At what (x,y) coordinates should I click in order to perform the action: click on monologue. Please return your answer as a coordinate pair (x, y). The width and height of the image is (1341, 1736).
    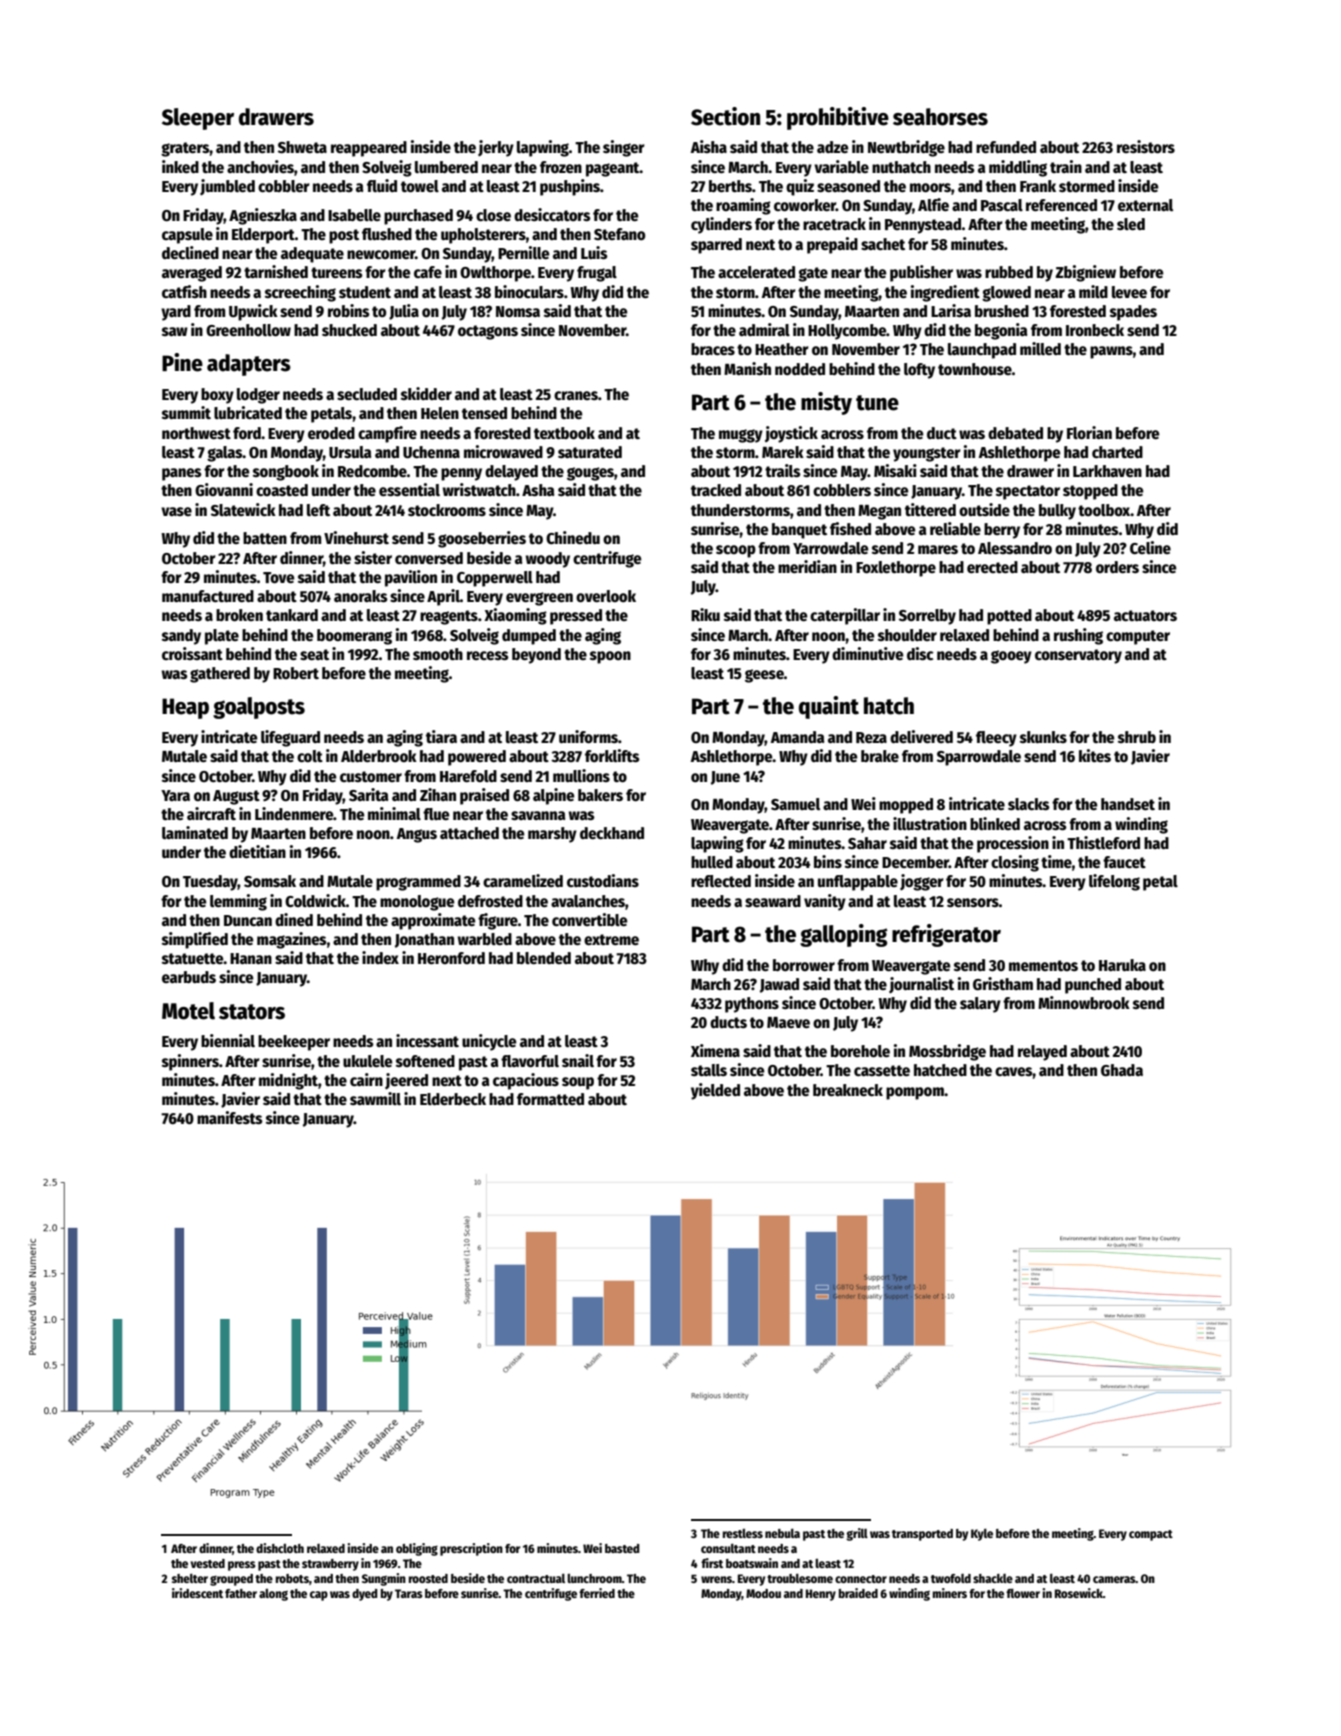
    Looking at the image, I should click on (417, 903).
